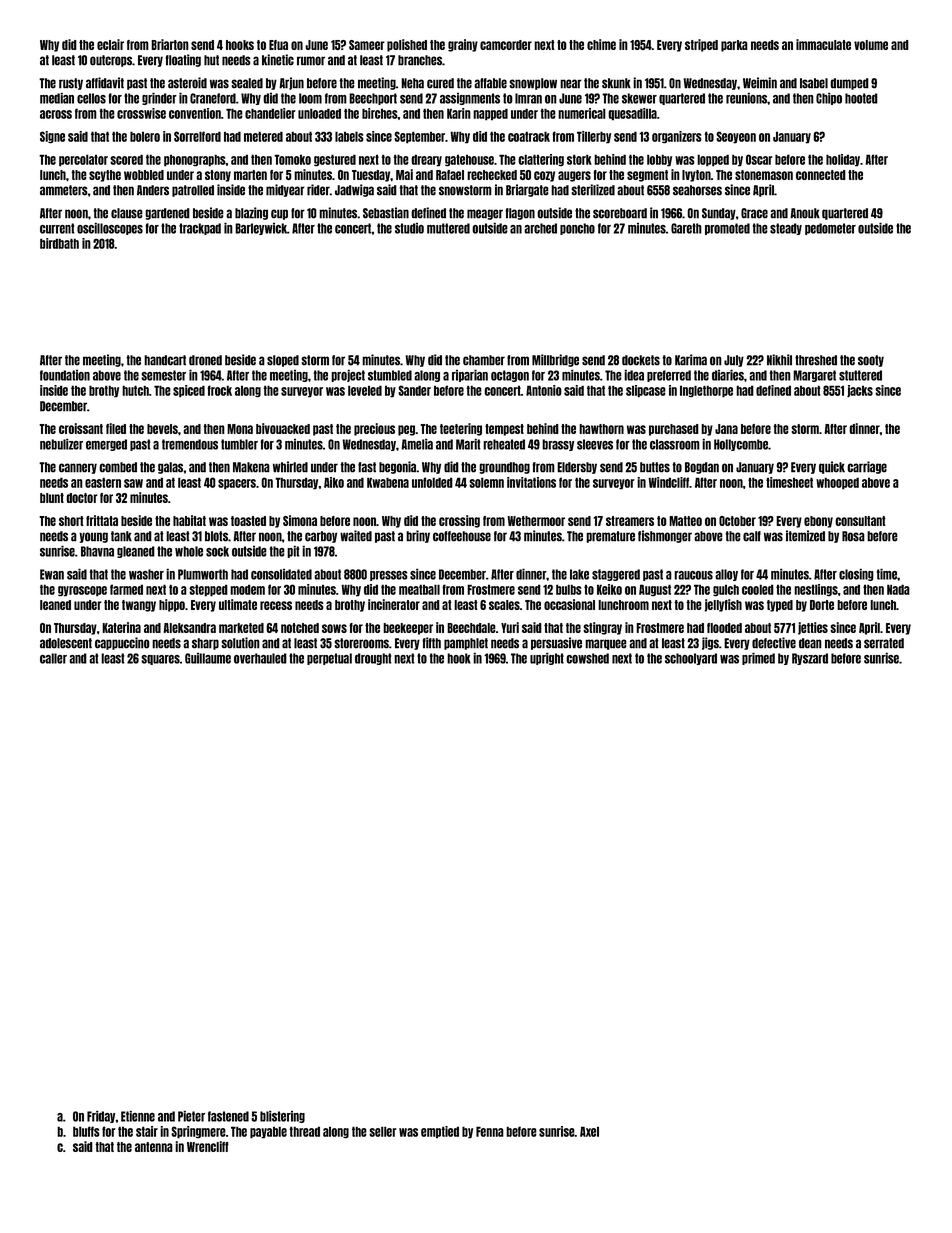  Describe the element at coordinates (373, 659) in the screenshot. I see `drought` at that location.
